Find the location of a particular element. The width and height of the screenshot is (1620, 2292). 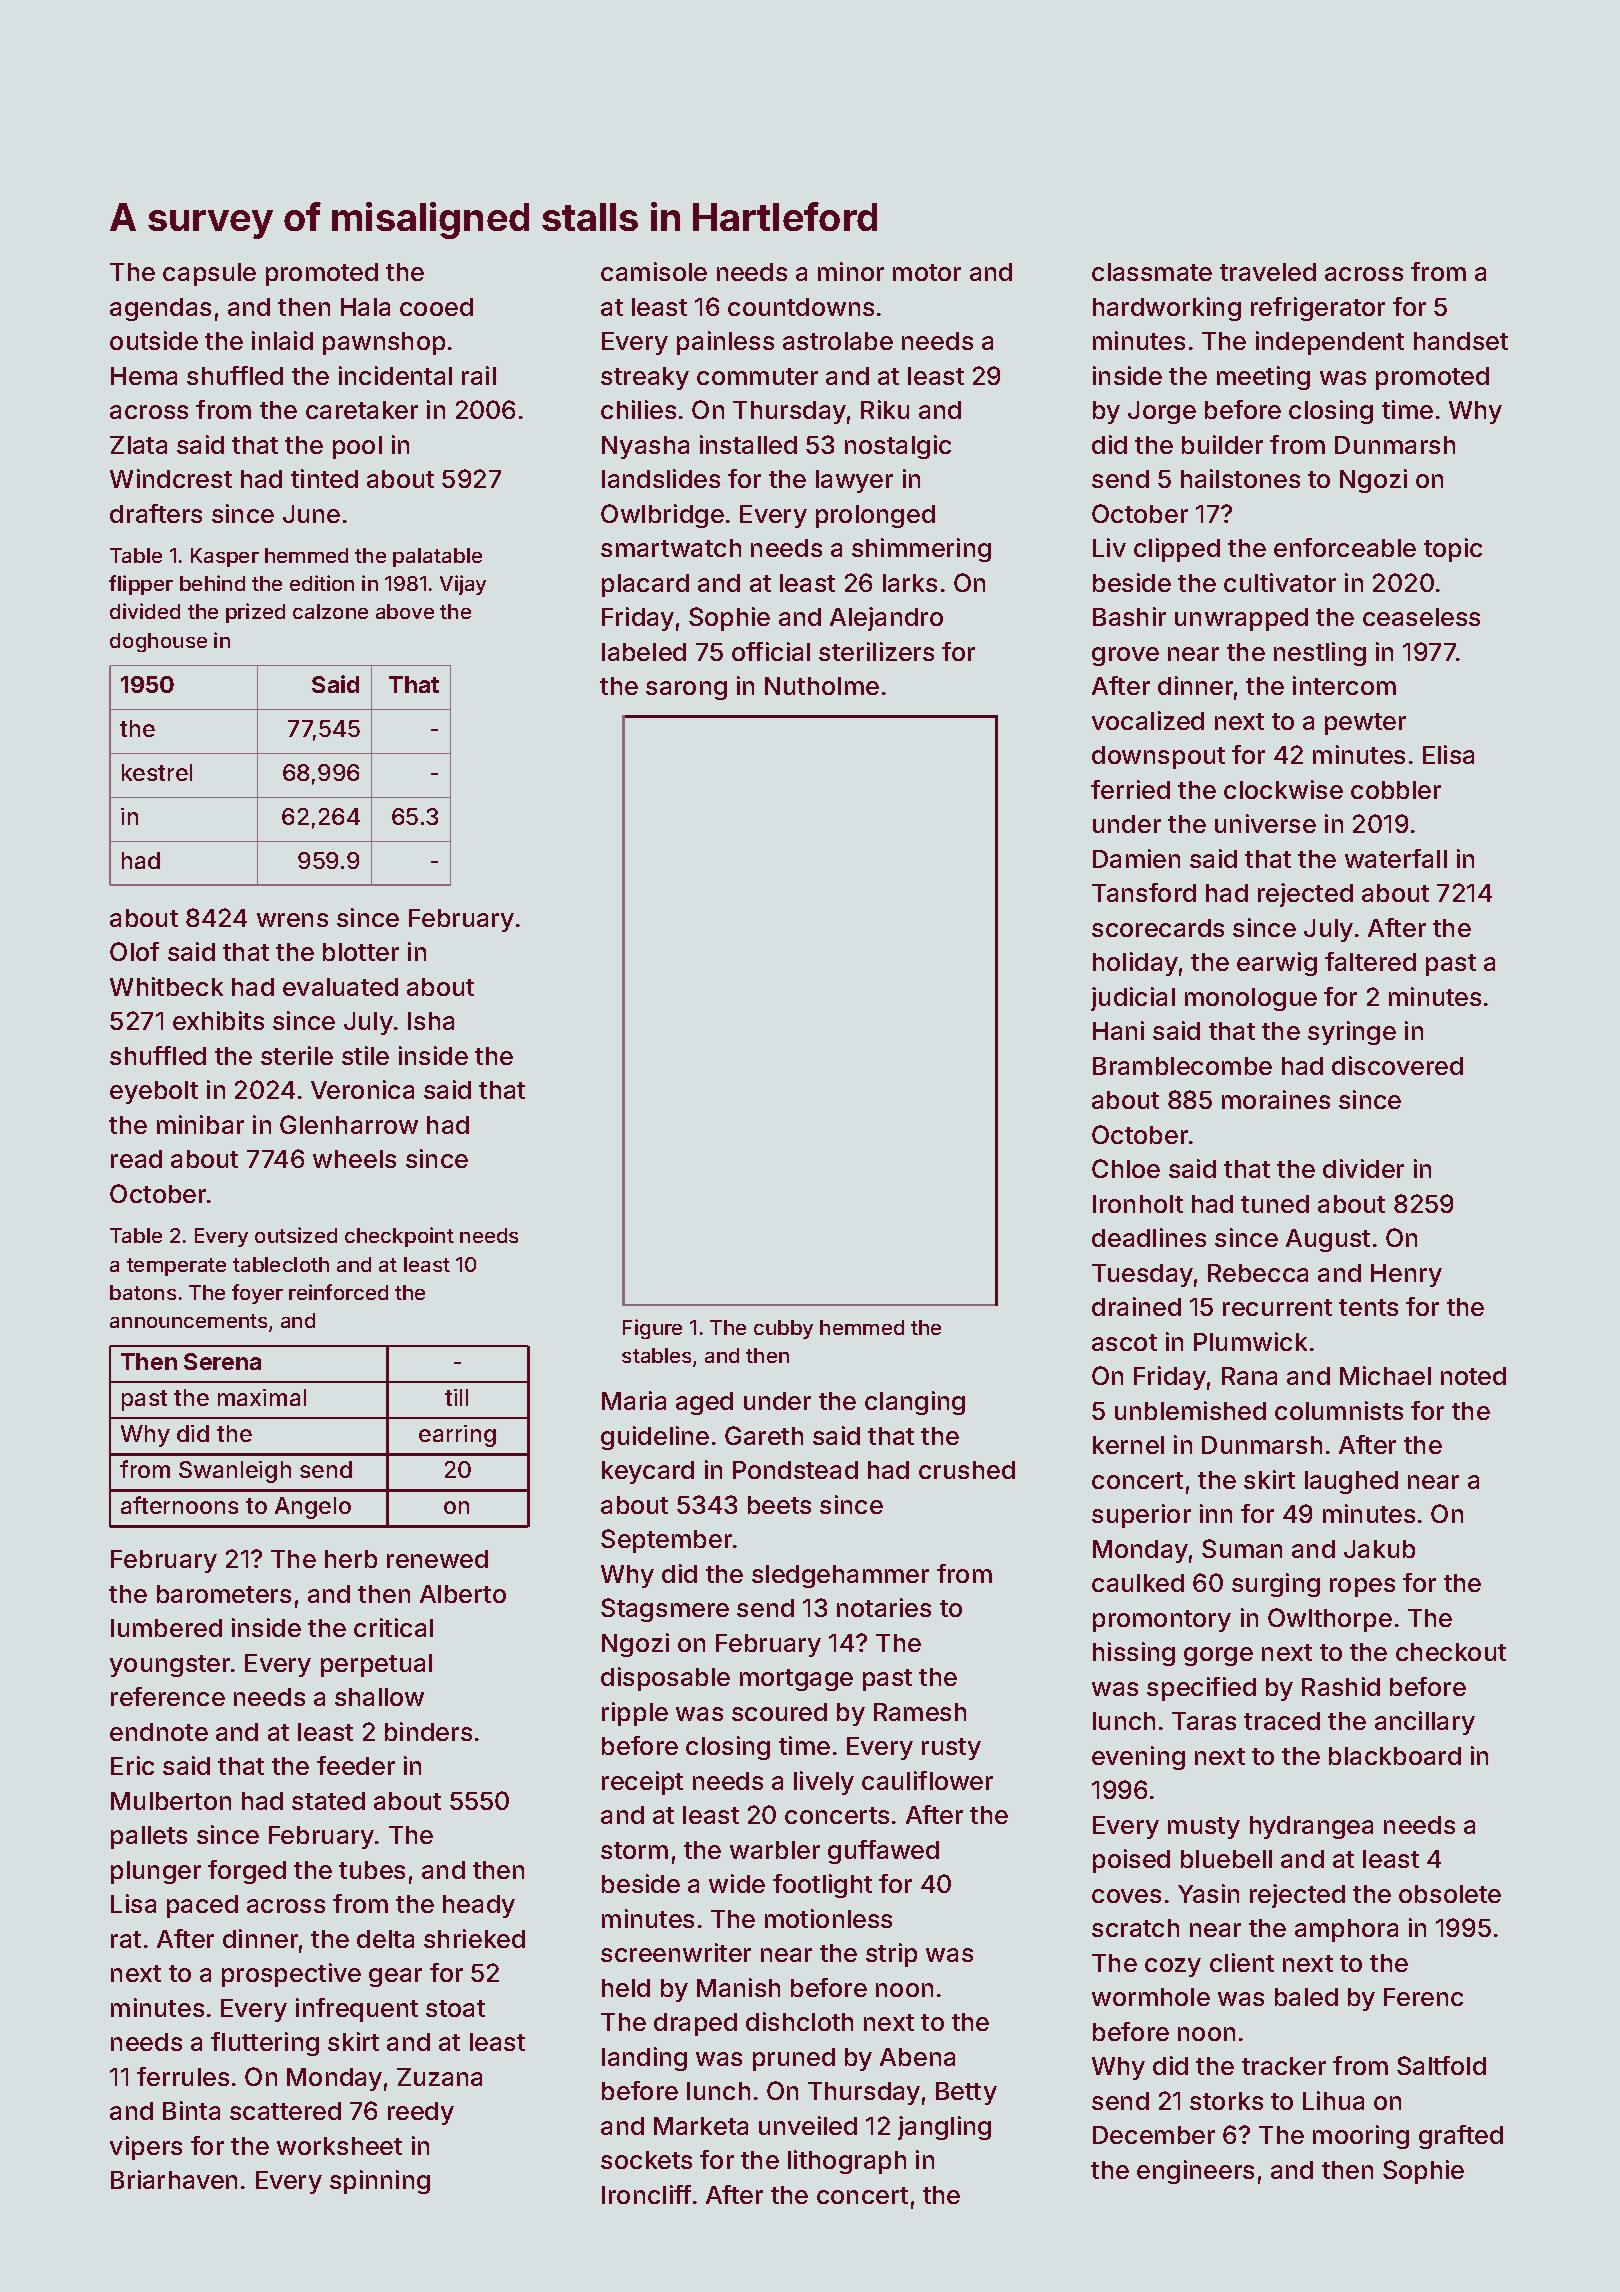

ripple is located at coordinates (635, 1714).
